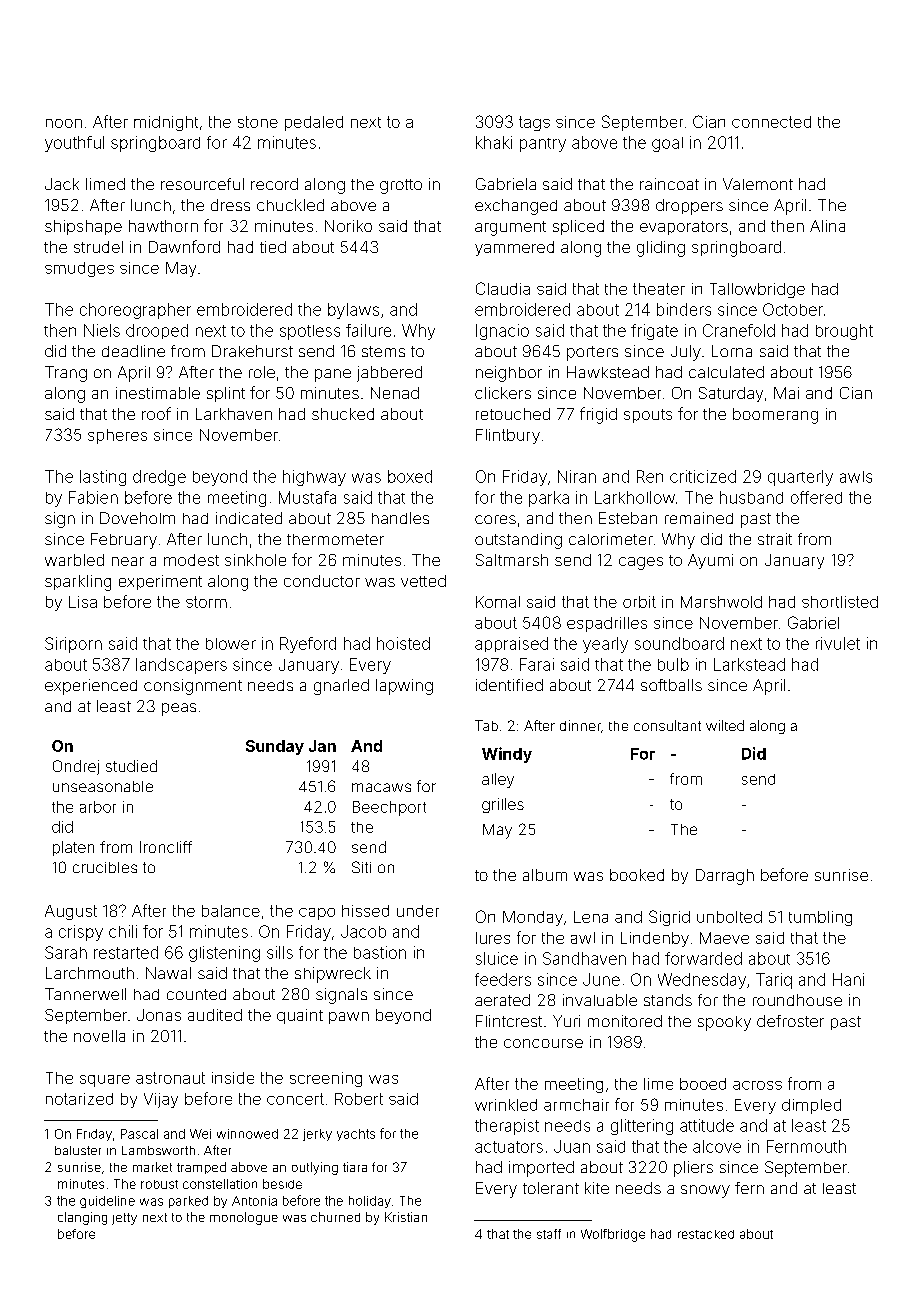  I want to click on yachts, so click(356, 1135).
